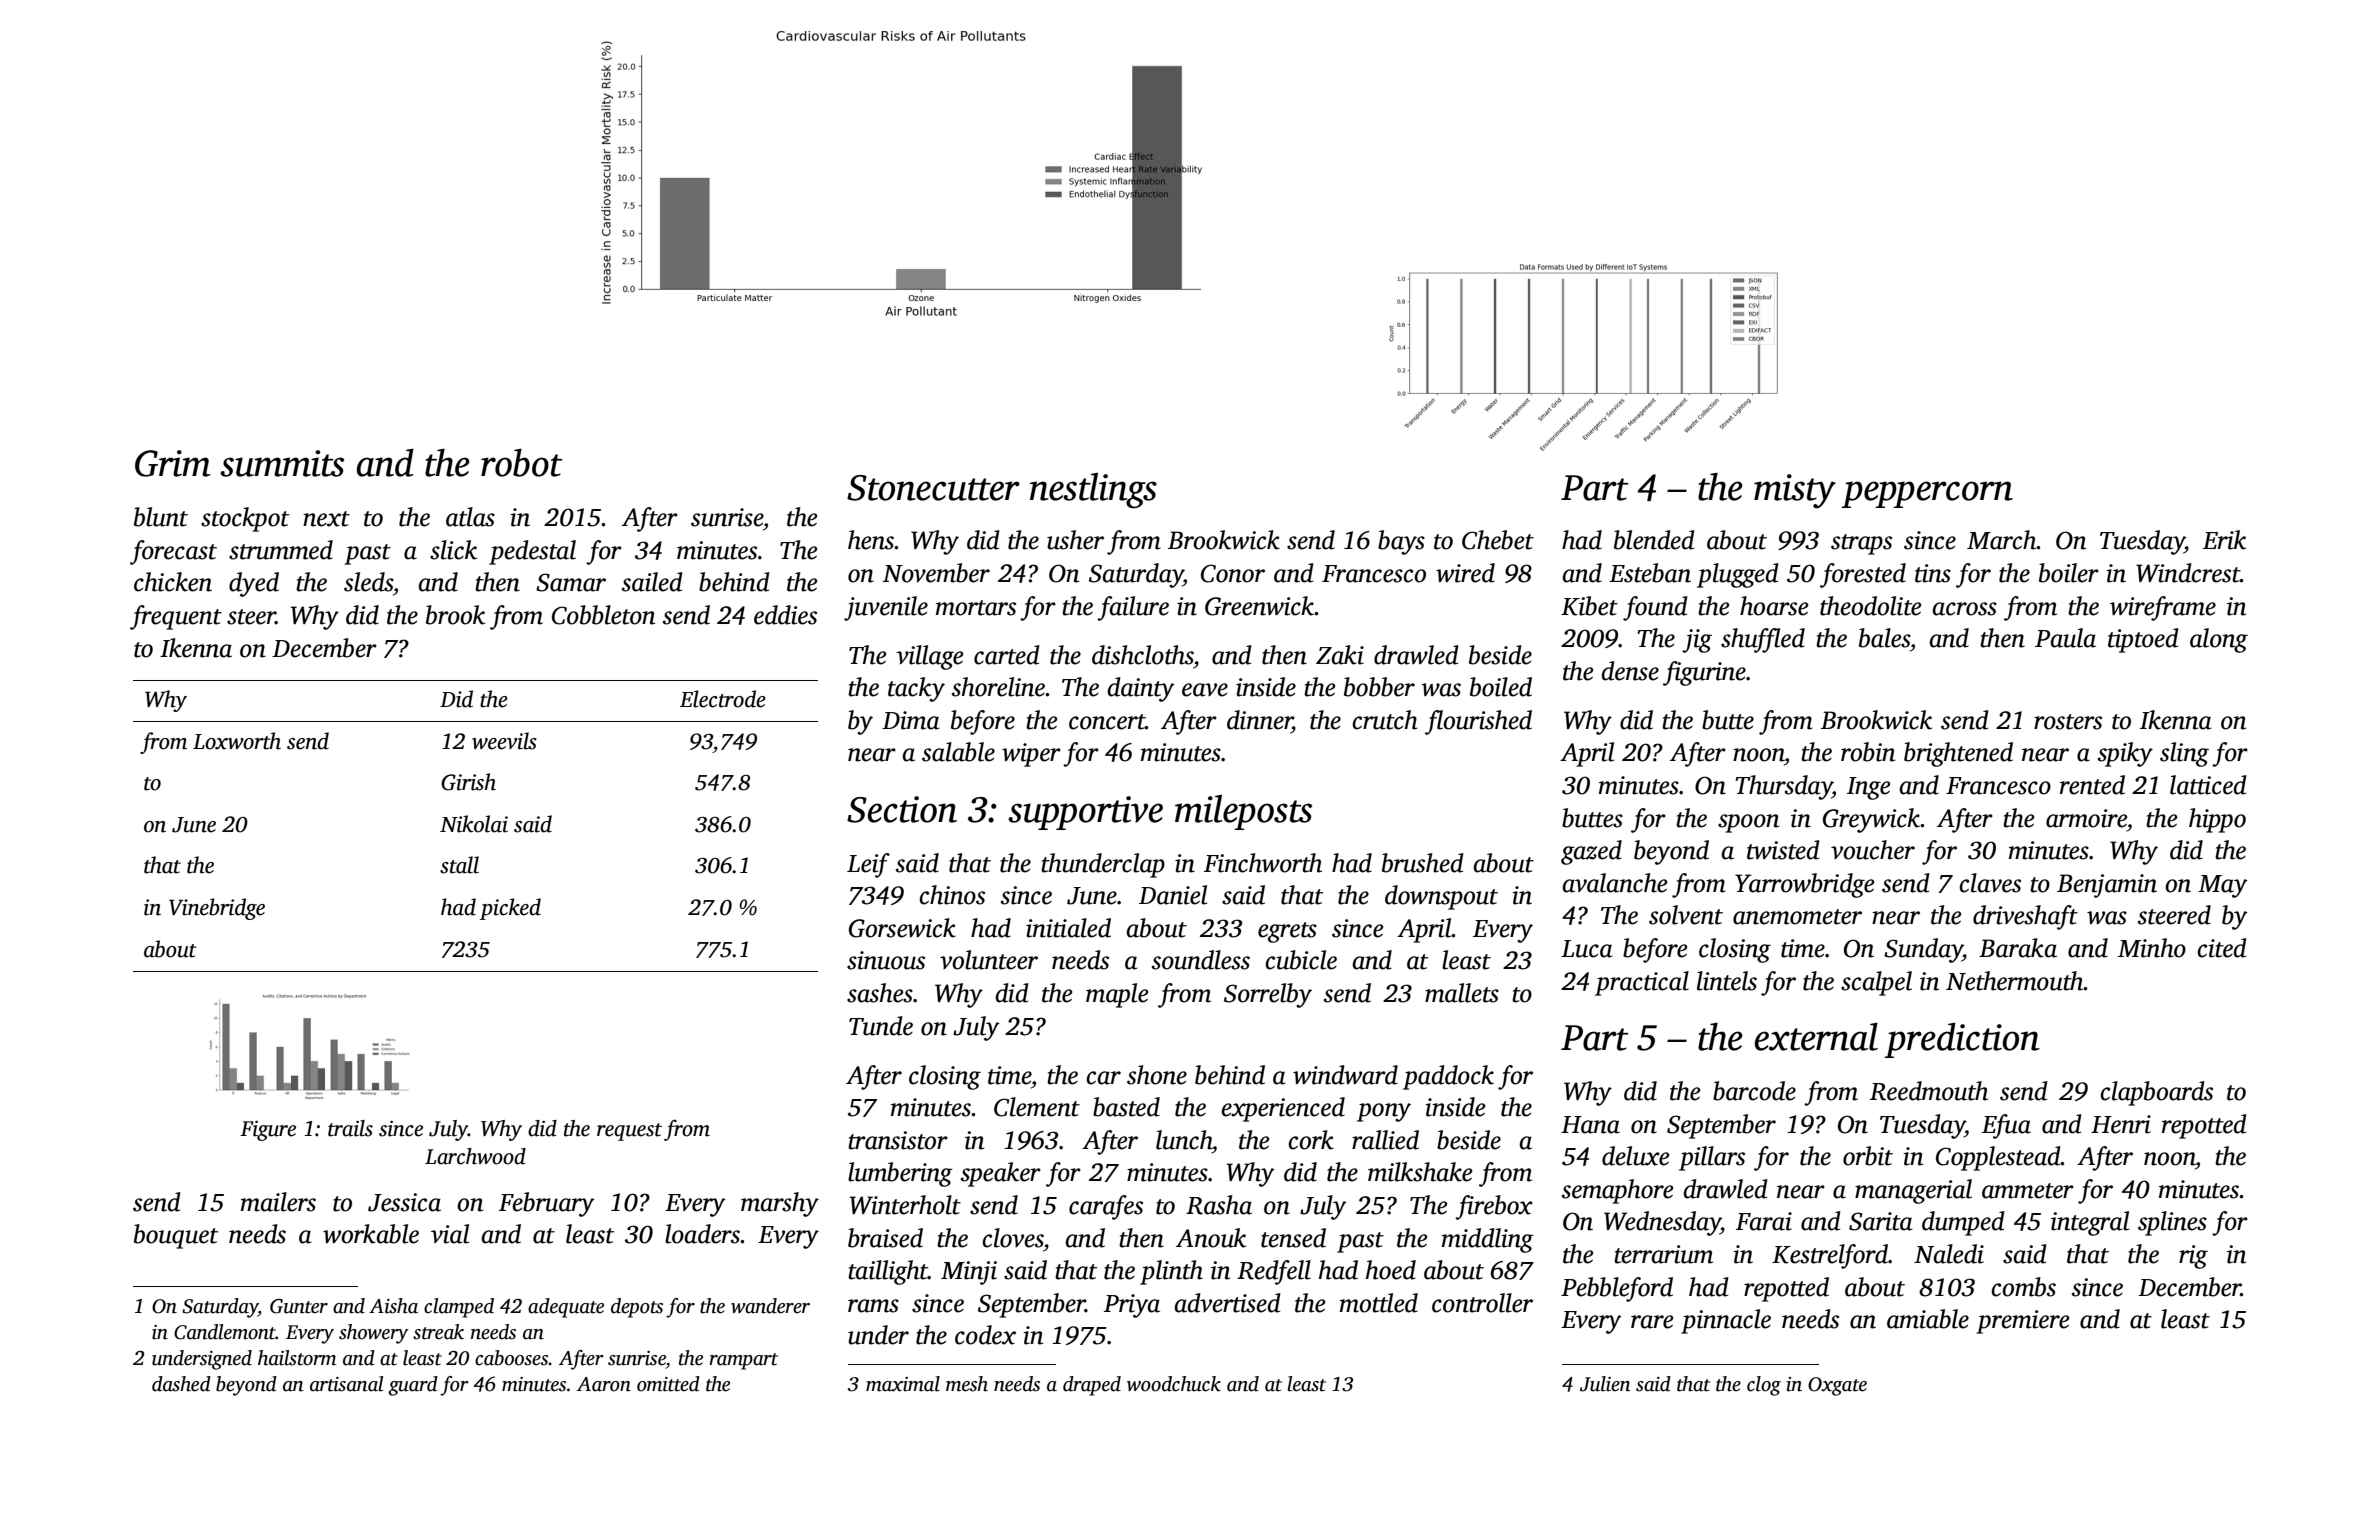  Describe the element at coordinates (1478, 722) in the page. I see `flourished` at that location.
